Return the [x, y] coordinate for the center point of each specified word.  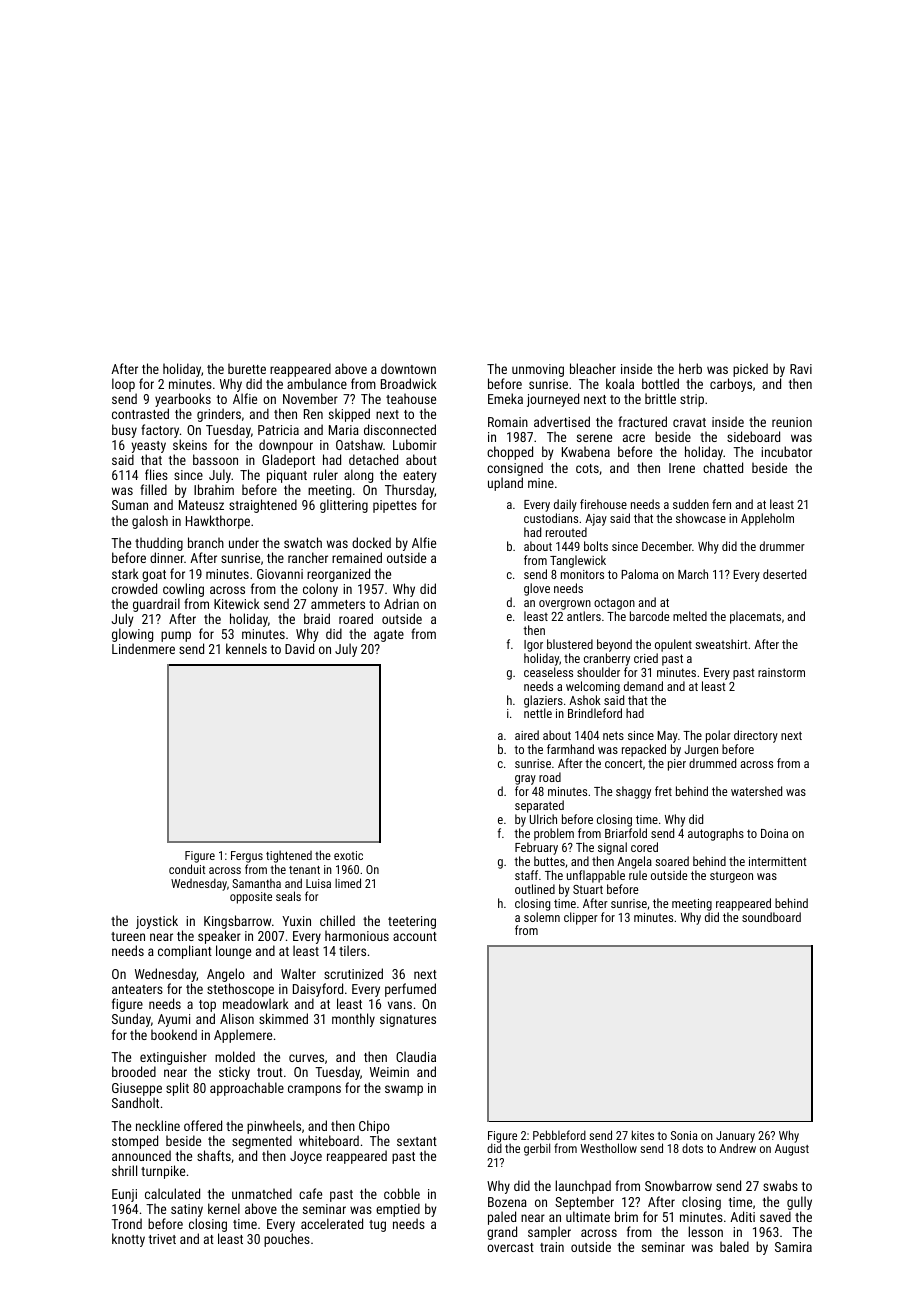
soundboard [771, 917]
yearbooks [183, 401]
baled [734, 1246]
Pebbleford [559, 1135]
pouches [287, 1240]
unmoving [538, 370]
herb [690, 368]
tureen [128, 936]
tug [377, 1226]
